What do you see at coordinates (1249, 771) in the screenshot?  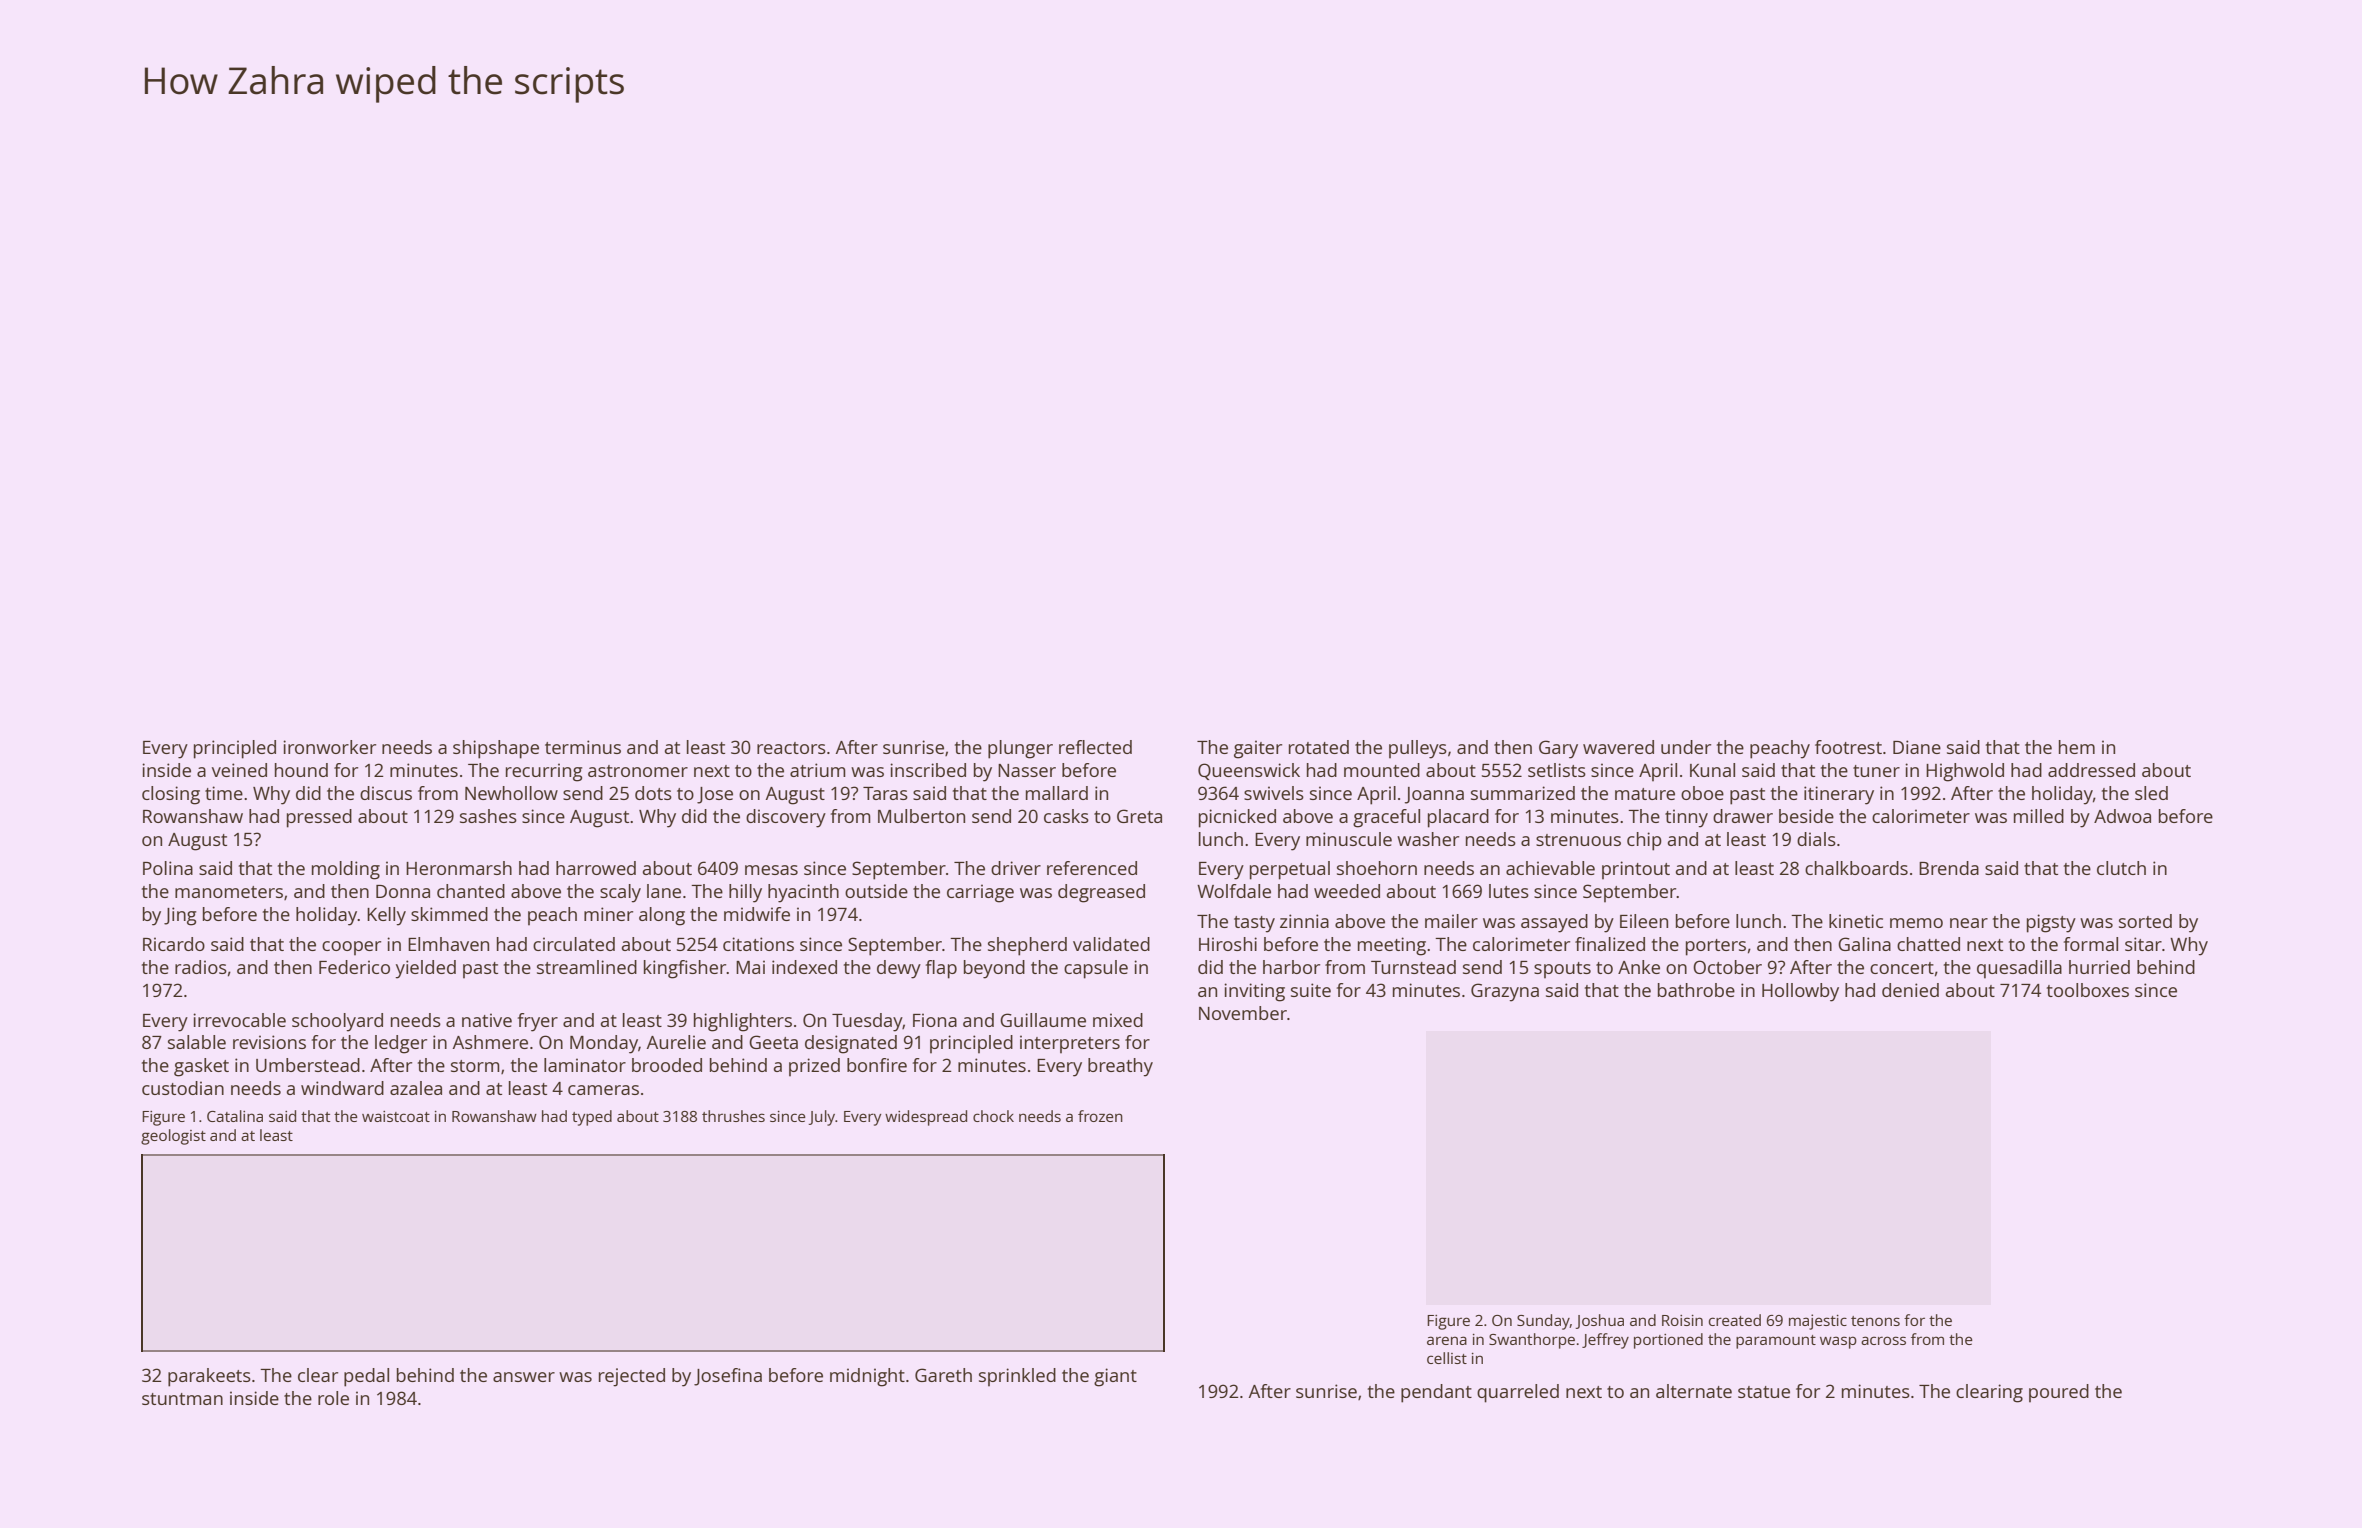 I see `Queenswick` at bounding box center [1249, 771].
